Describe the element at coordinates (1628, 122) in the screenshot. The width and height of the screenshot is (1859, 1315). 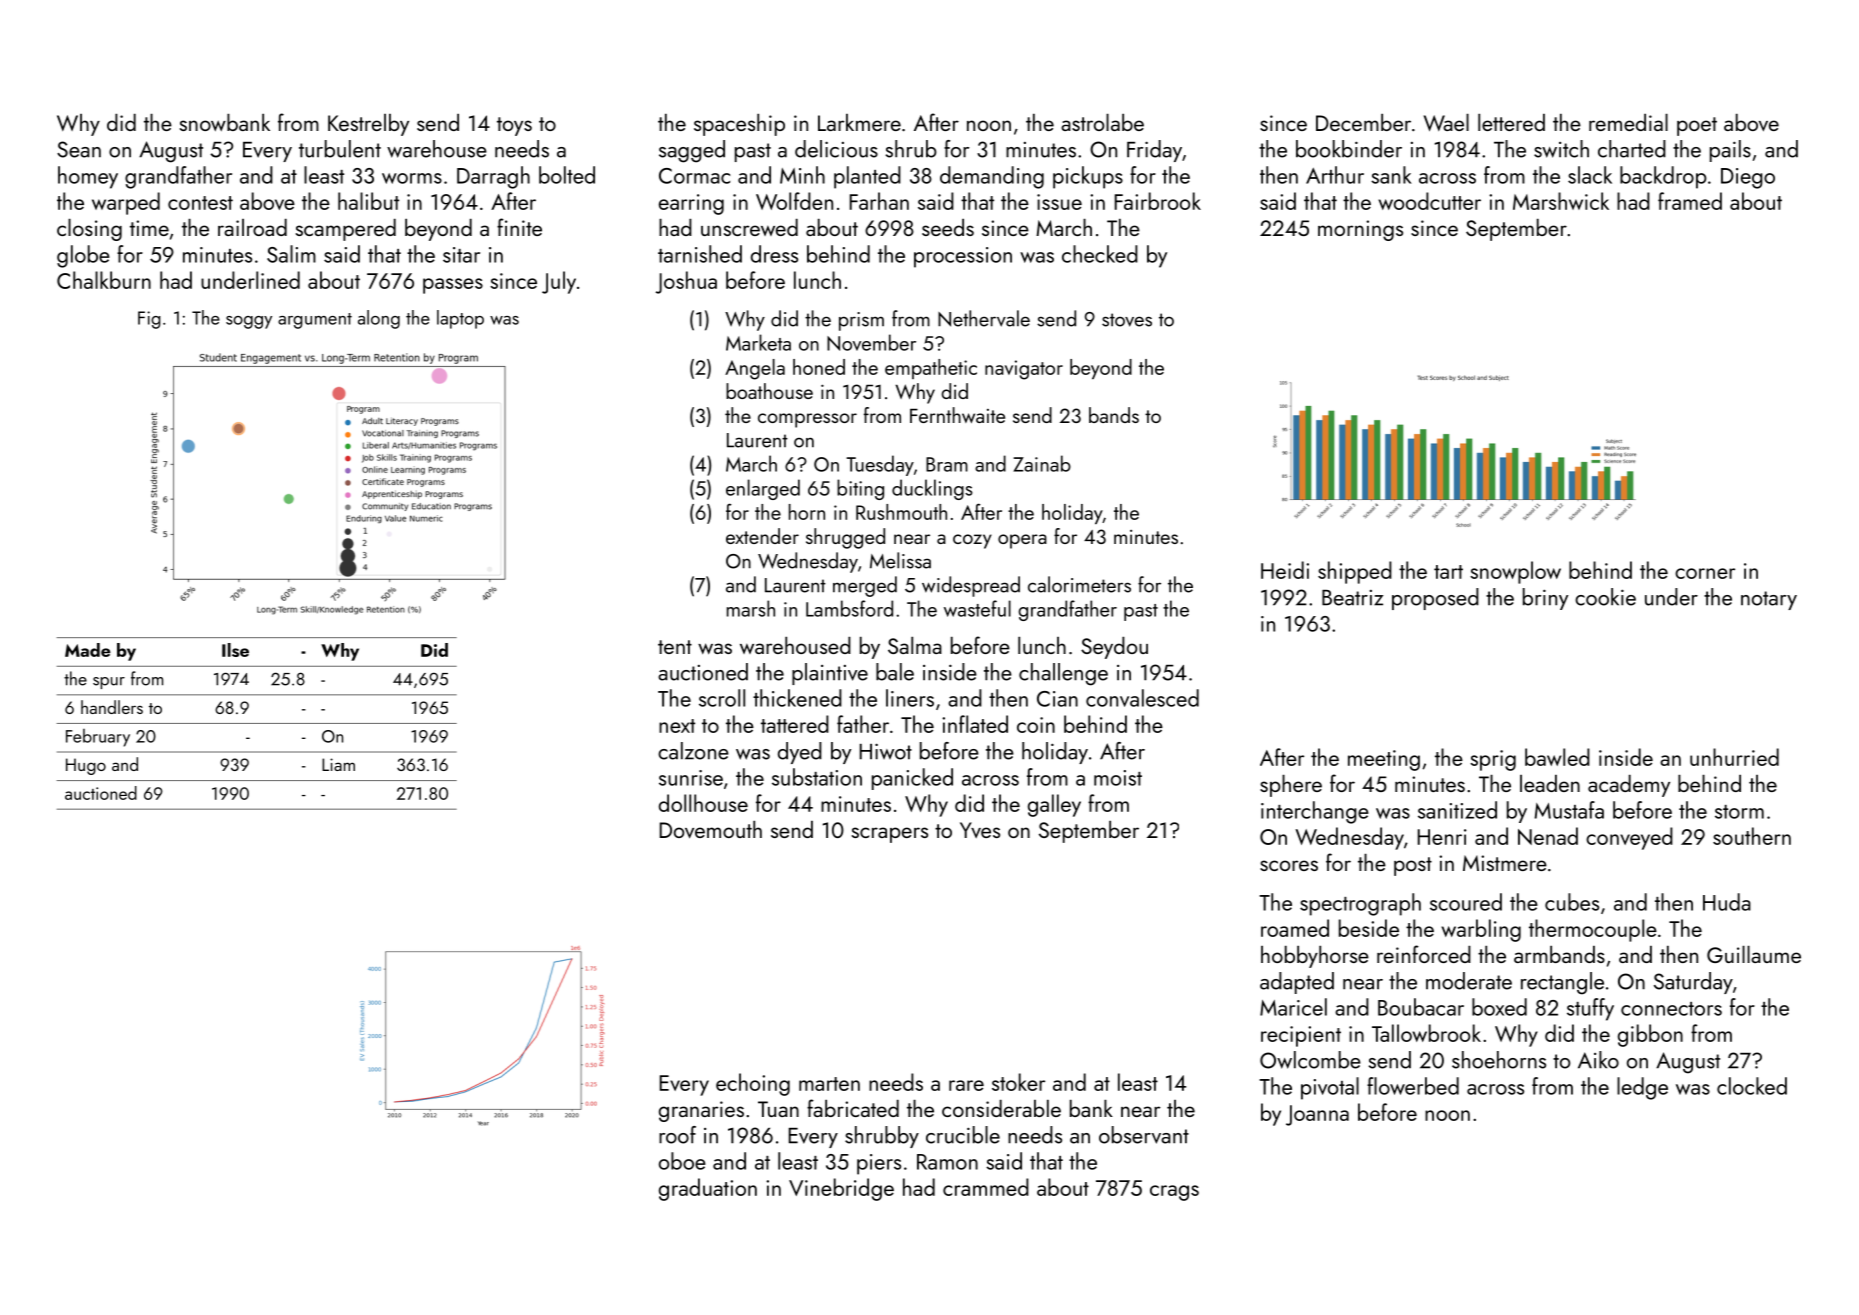
I see `remedial` at that location.
